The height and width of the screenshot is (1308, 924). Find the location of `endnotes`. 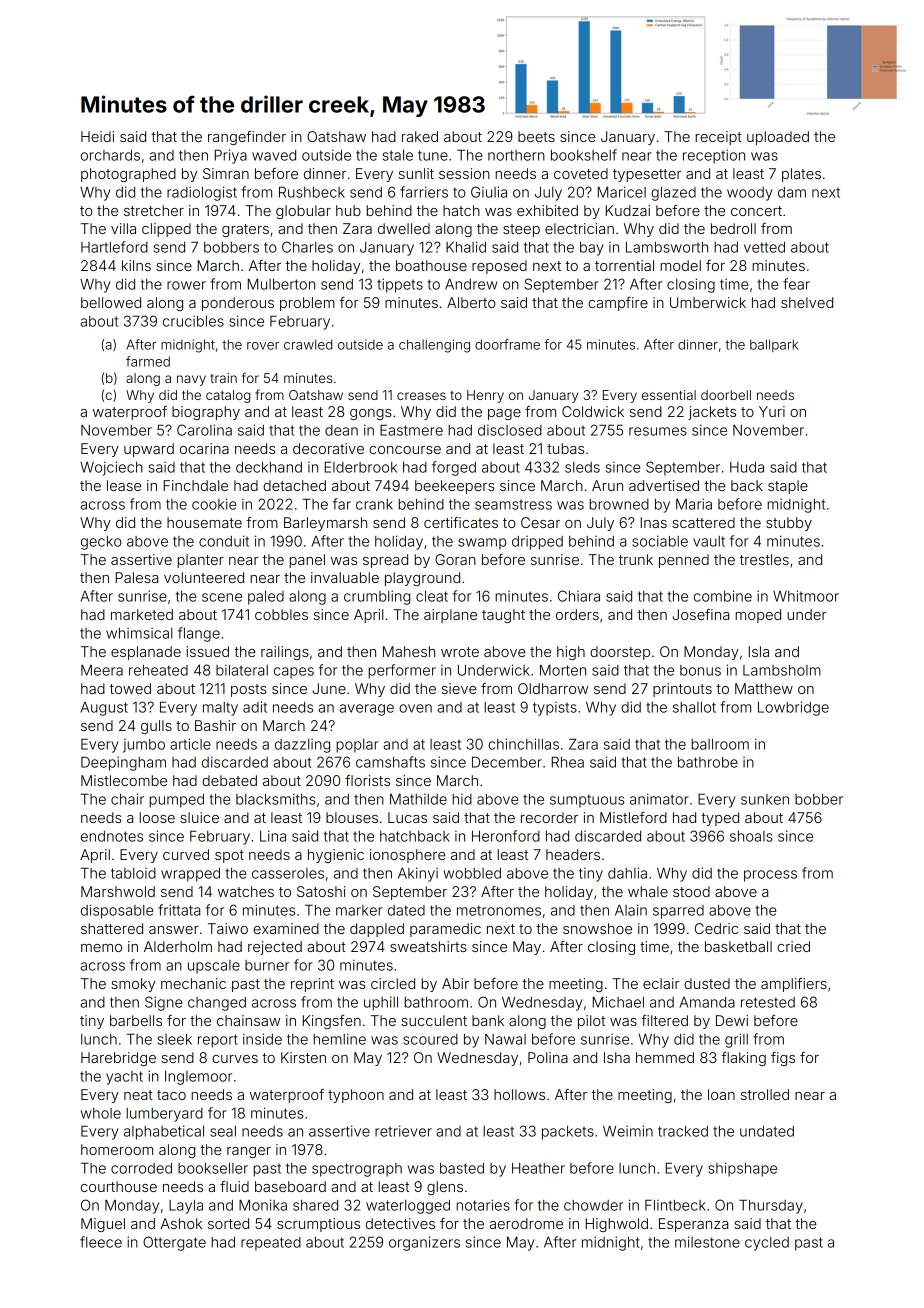

endnotes is located at coordinates (112, 836).
